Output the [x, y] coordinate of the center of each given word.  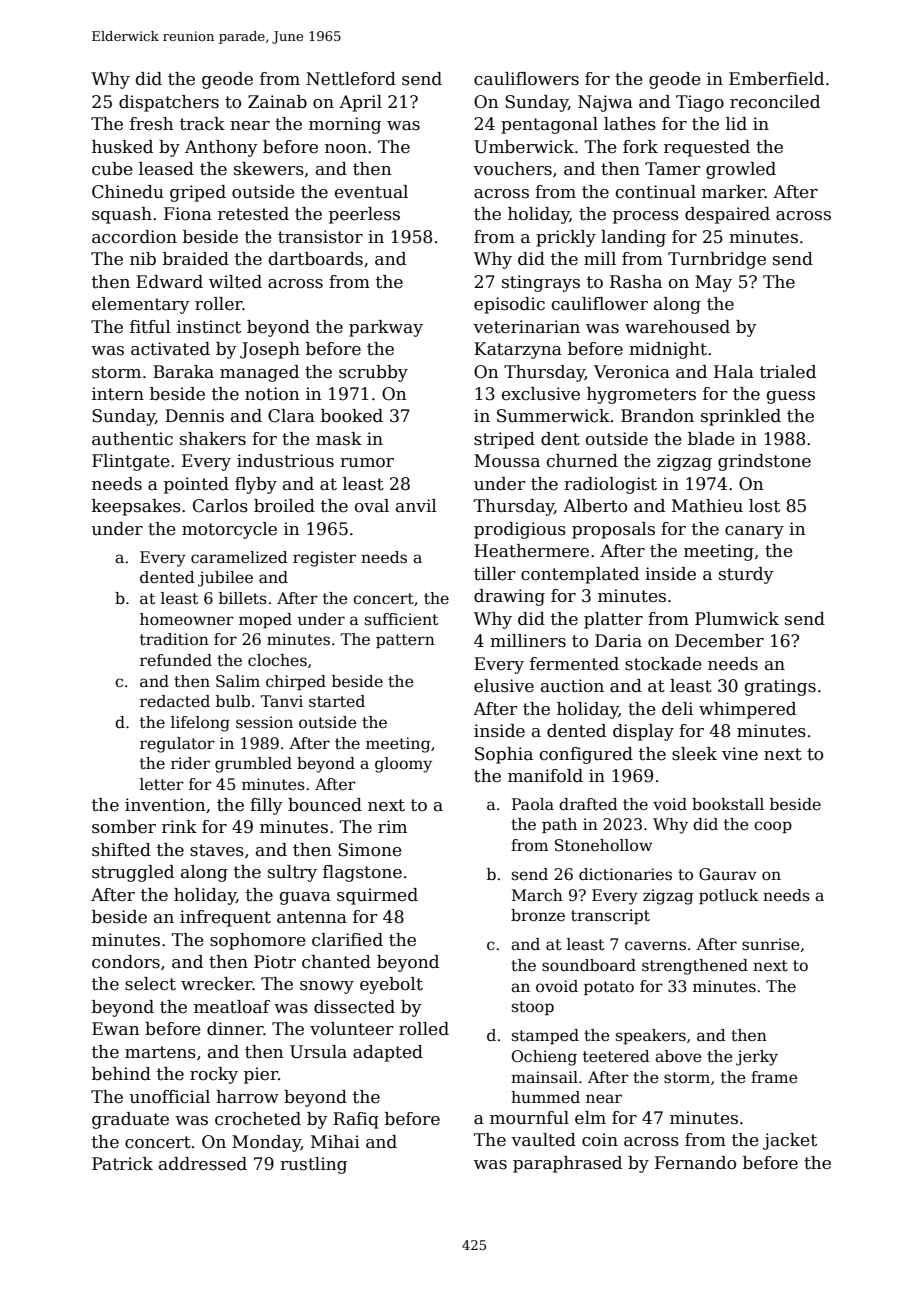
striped [504, 440]
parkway [386, 328]
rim [392, 826]
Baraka [183, 372]
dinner [235, 1029]
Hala [734, 372]
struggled [133, 873]
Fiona [188, 214]
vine [740, 754]
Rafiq [356, 1120]
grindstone [764, 462]
